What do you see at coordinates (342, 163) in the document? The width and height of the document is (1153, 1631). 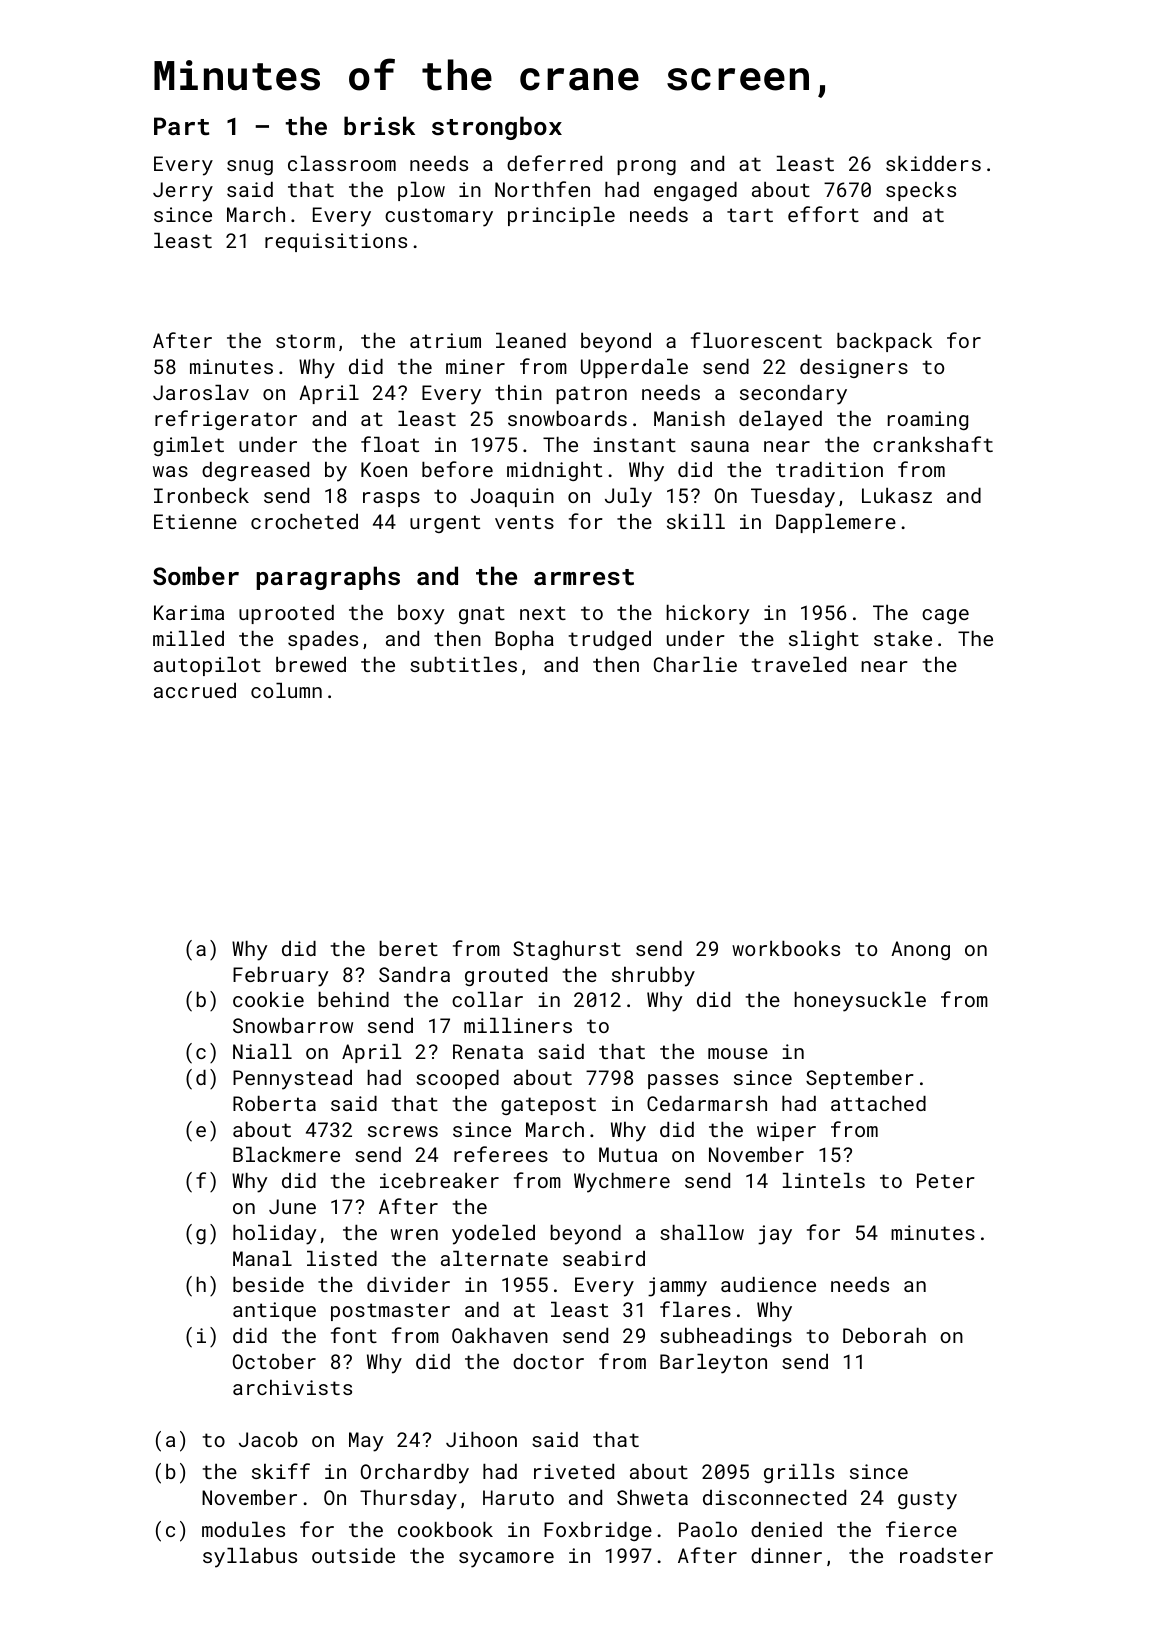 I see `classroom` at bounding box center [342, 163].
